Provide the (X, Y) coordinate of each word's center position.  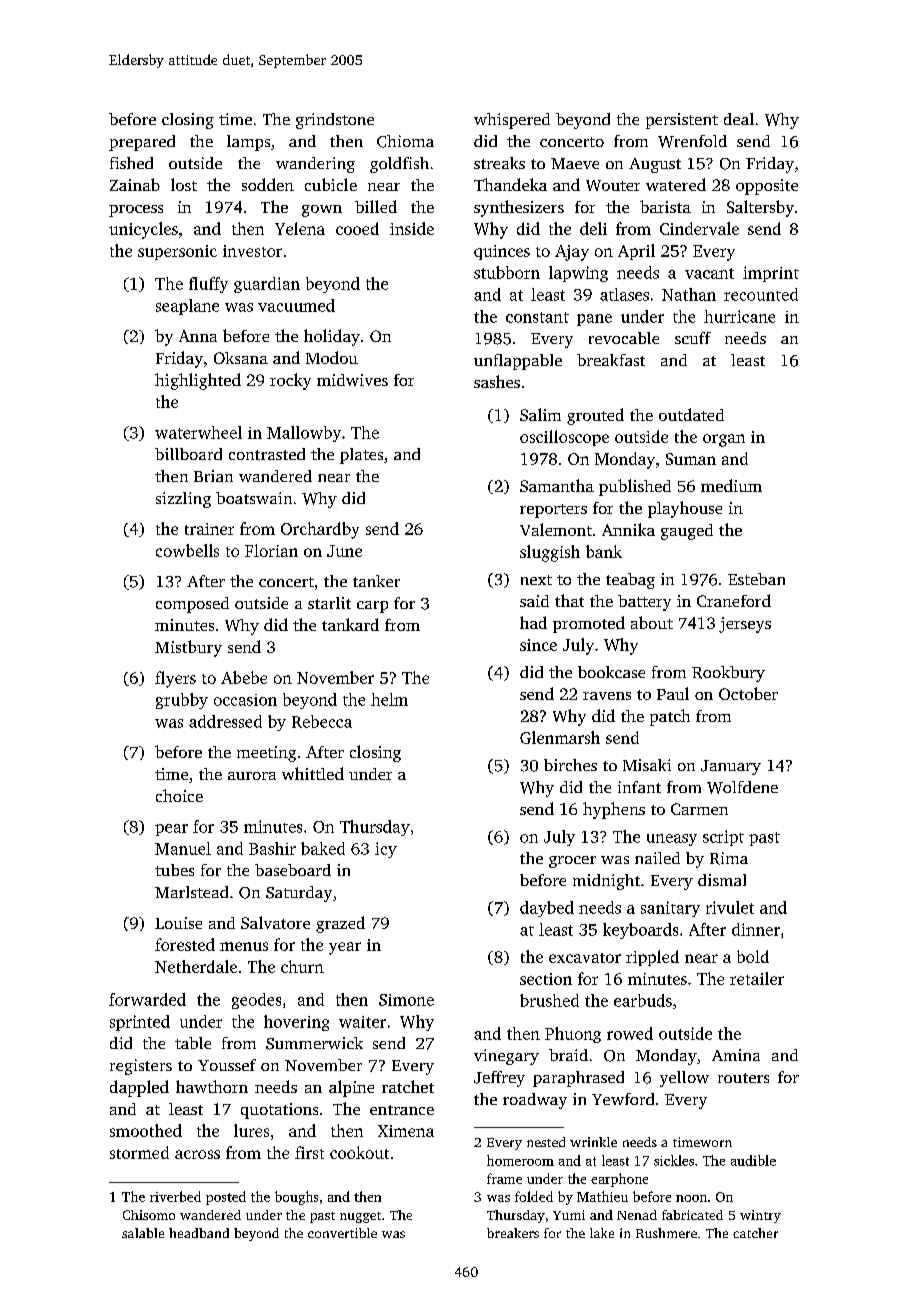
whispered (512, 121)
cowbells (187, 550)
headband (199, 1233)
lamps (248, 143)
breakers (513, 1233)
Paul (673, 693)
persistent (682, 121)
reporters (553, 511)
